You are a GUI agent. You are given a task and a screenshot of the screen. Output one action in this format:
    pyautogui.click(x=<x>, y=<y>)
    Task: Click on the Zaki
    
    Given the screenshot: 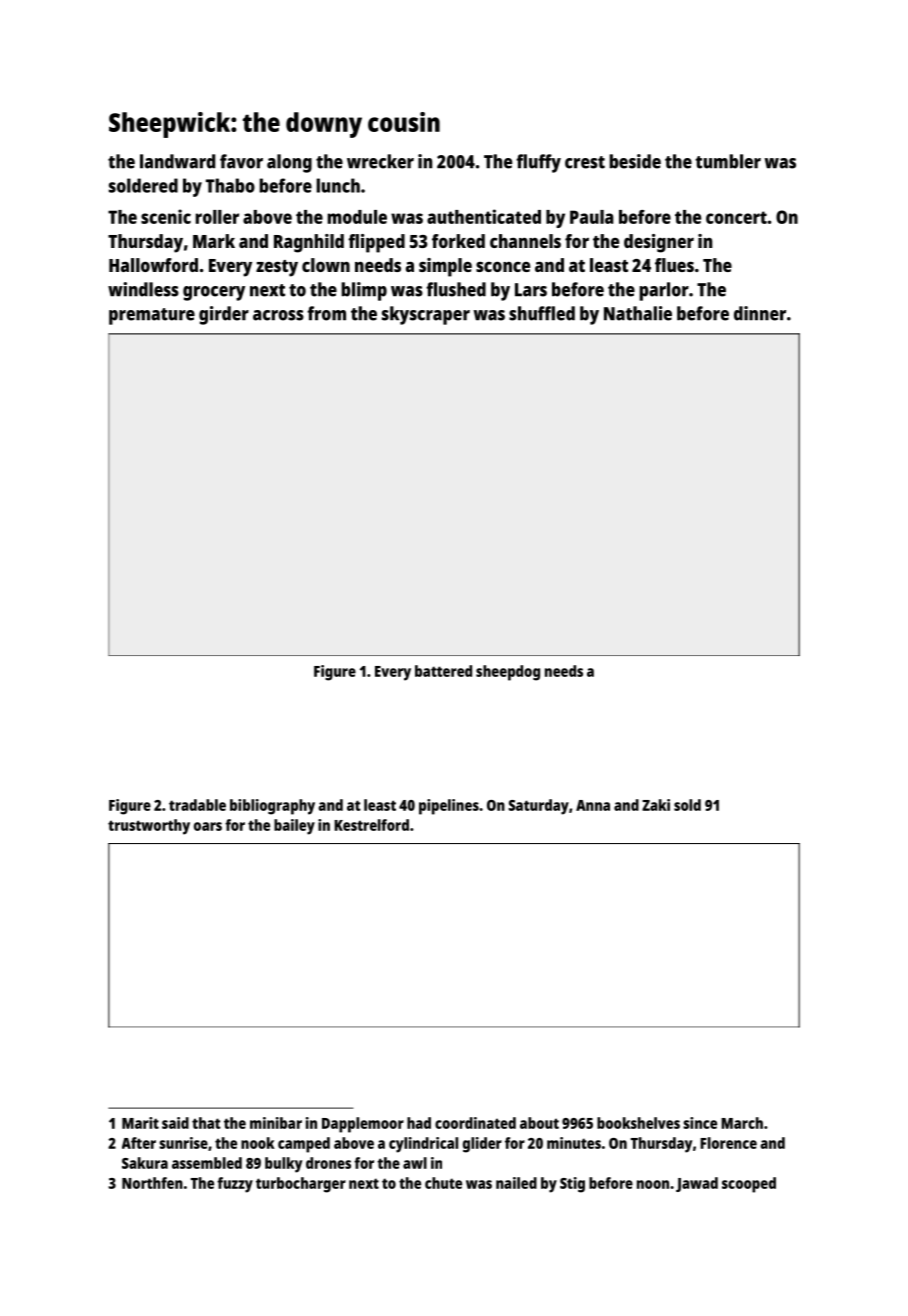 What is the action you would take?
    pyautogui.click(x=656, y=805)
